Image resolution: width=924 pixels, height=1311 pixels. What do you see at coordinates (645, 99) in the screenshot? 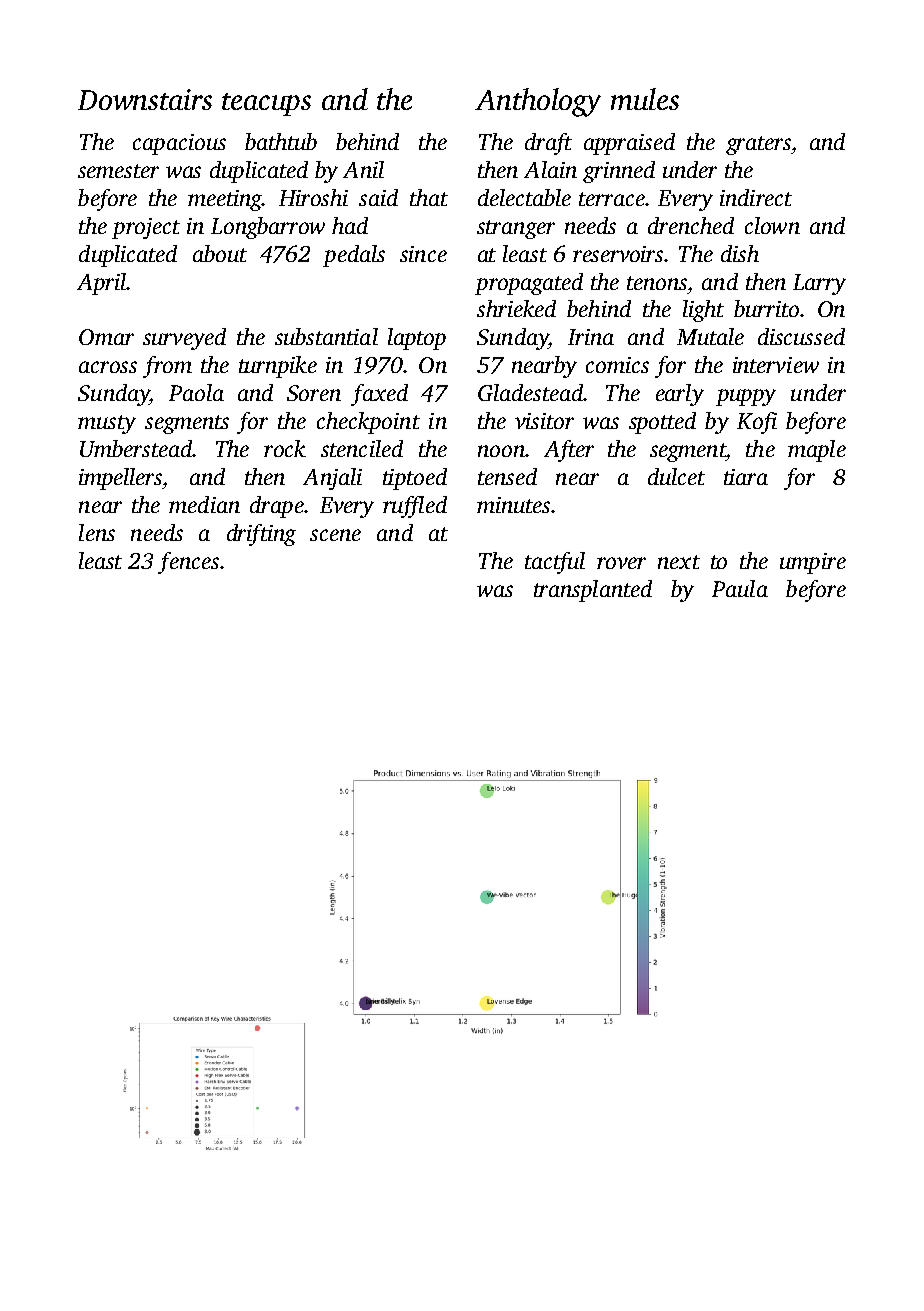
I see `mules` at bounding box center [645, 99].
